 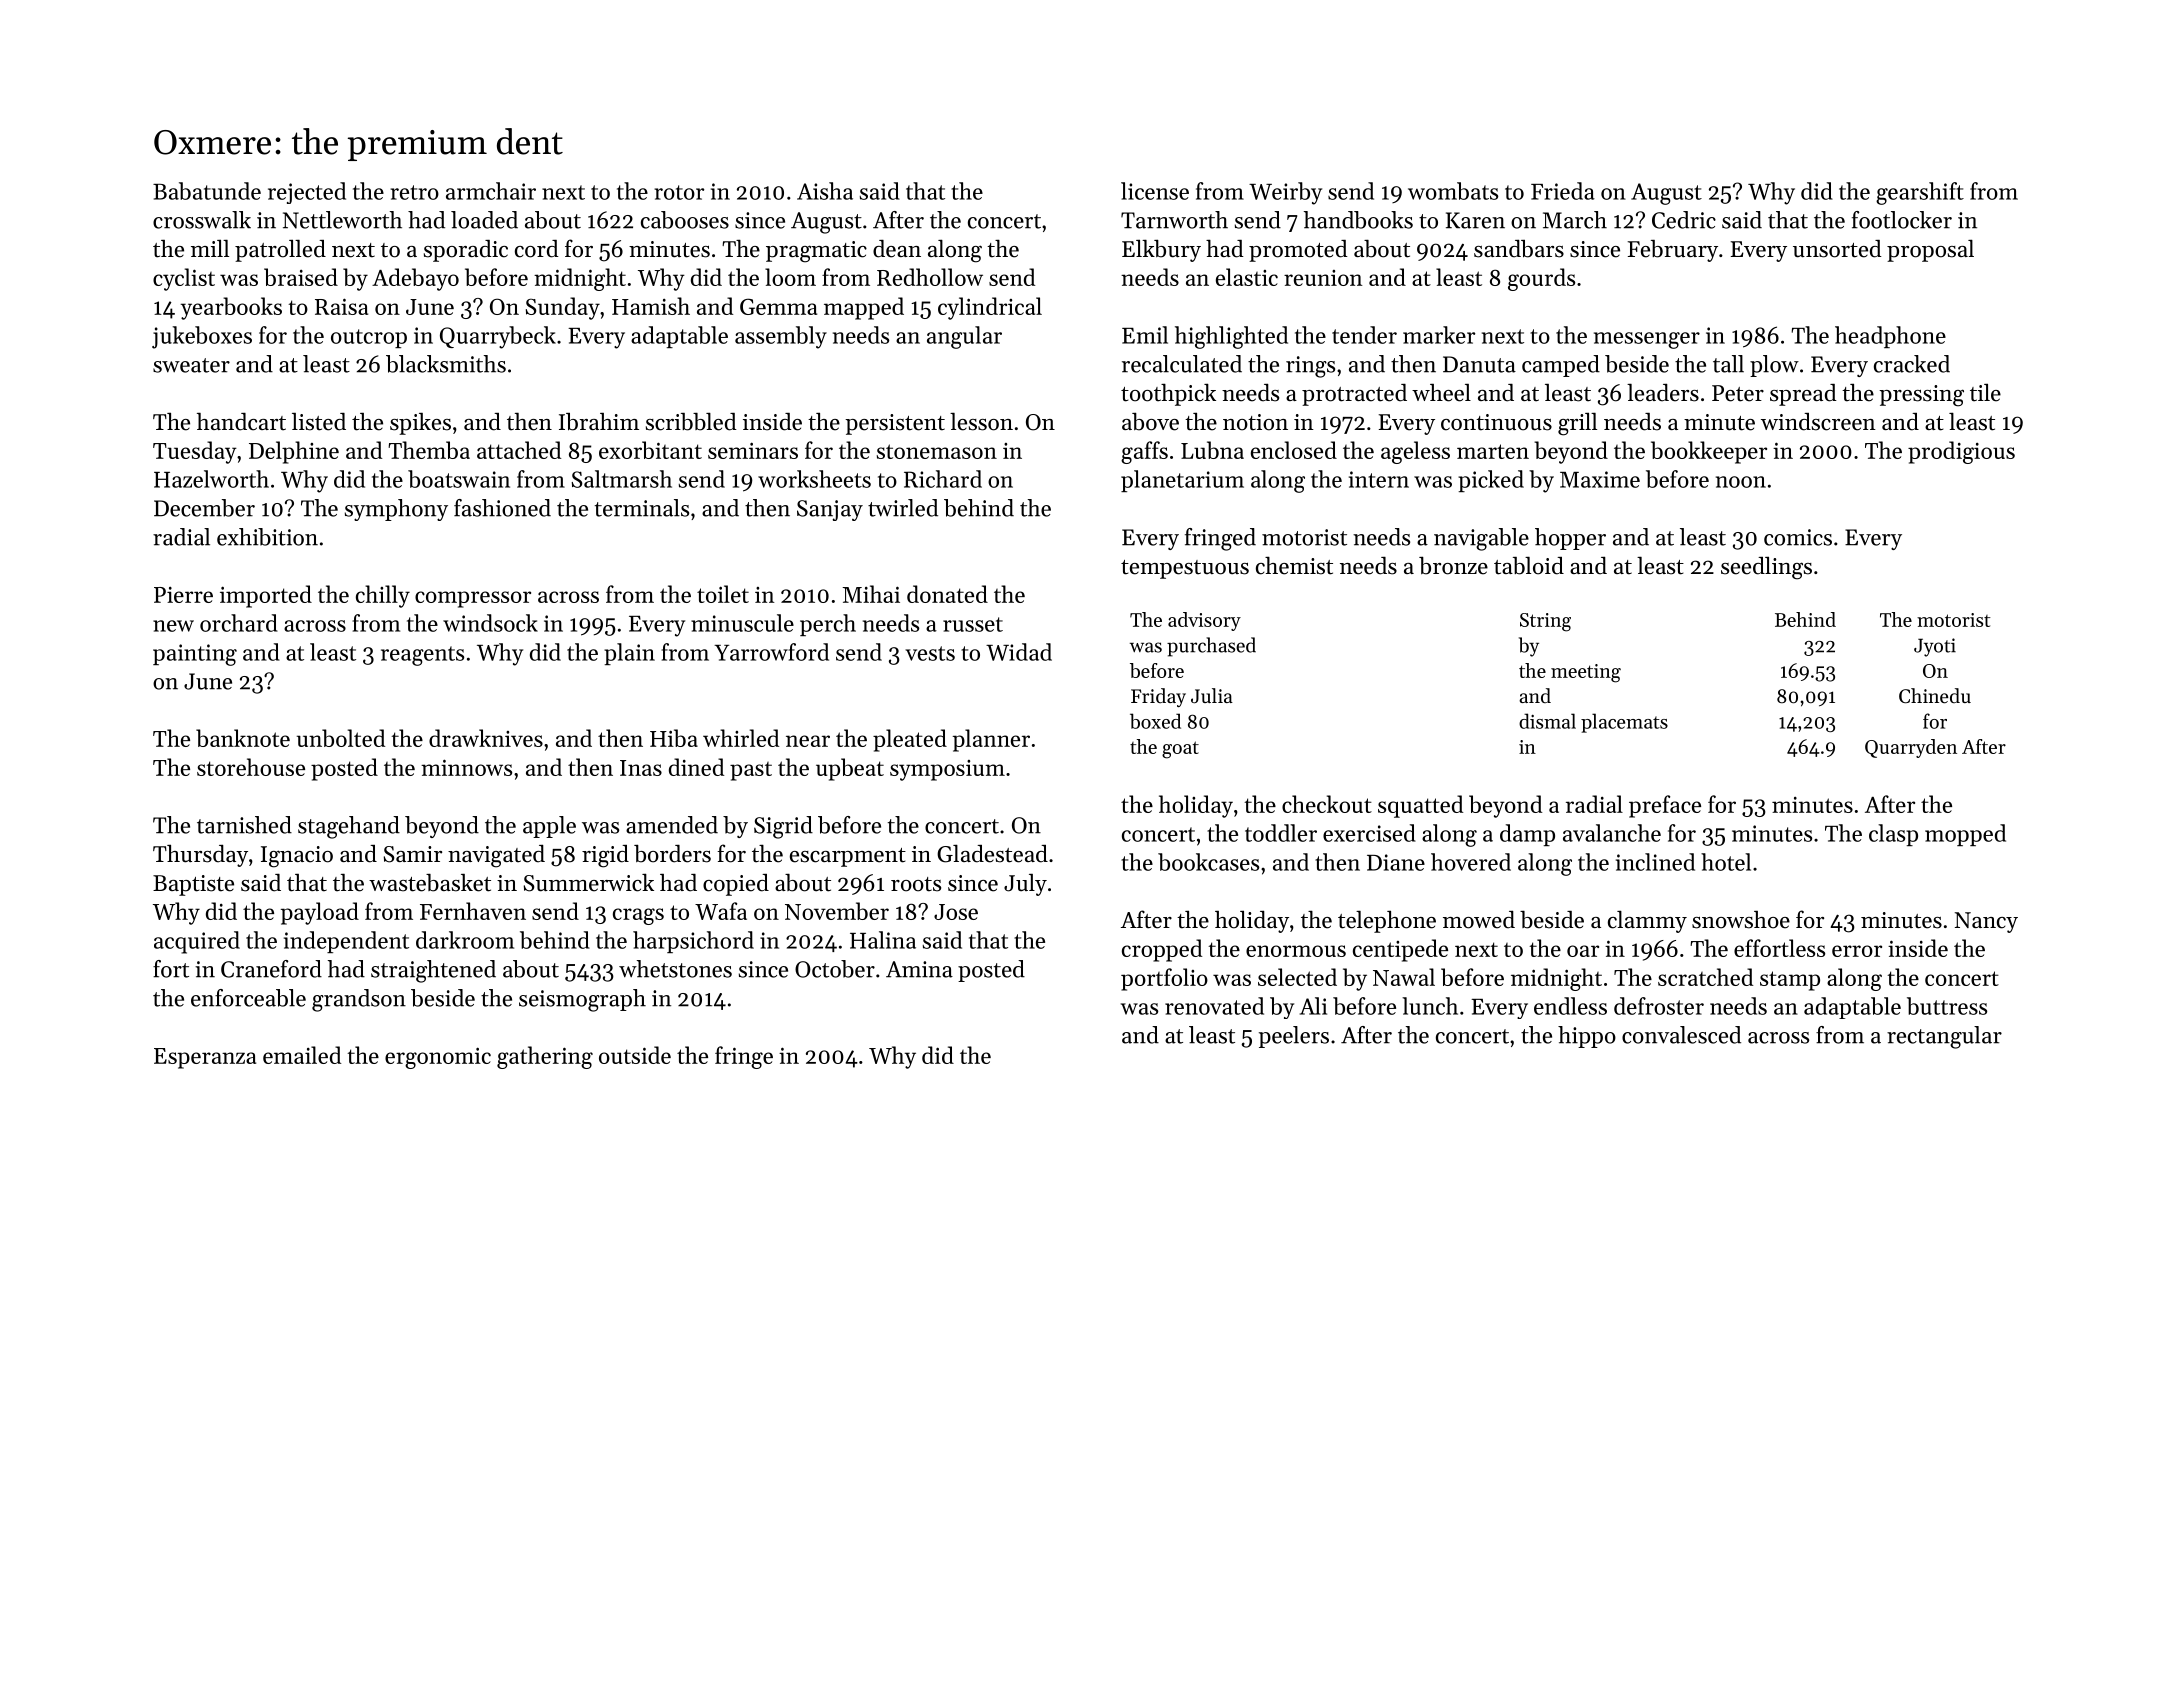 What do you see at coordinates (1890, 337) in the screenshot?
I see `headphone` at bounding box center [1890, 337].
